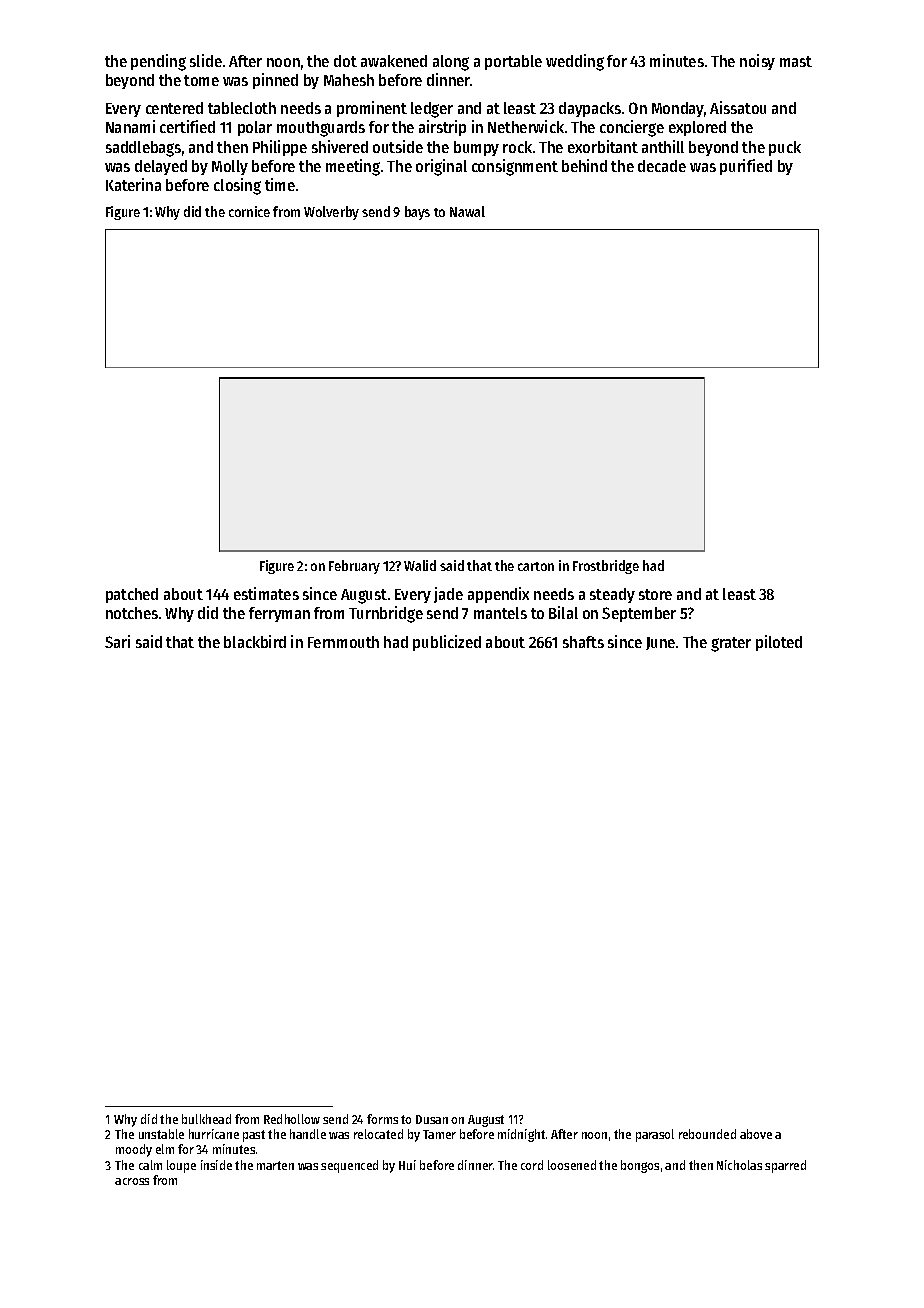 The height and width of the page is (1308, 924). I want to click on wedding, so click(575, 62).
